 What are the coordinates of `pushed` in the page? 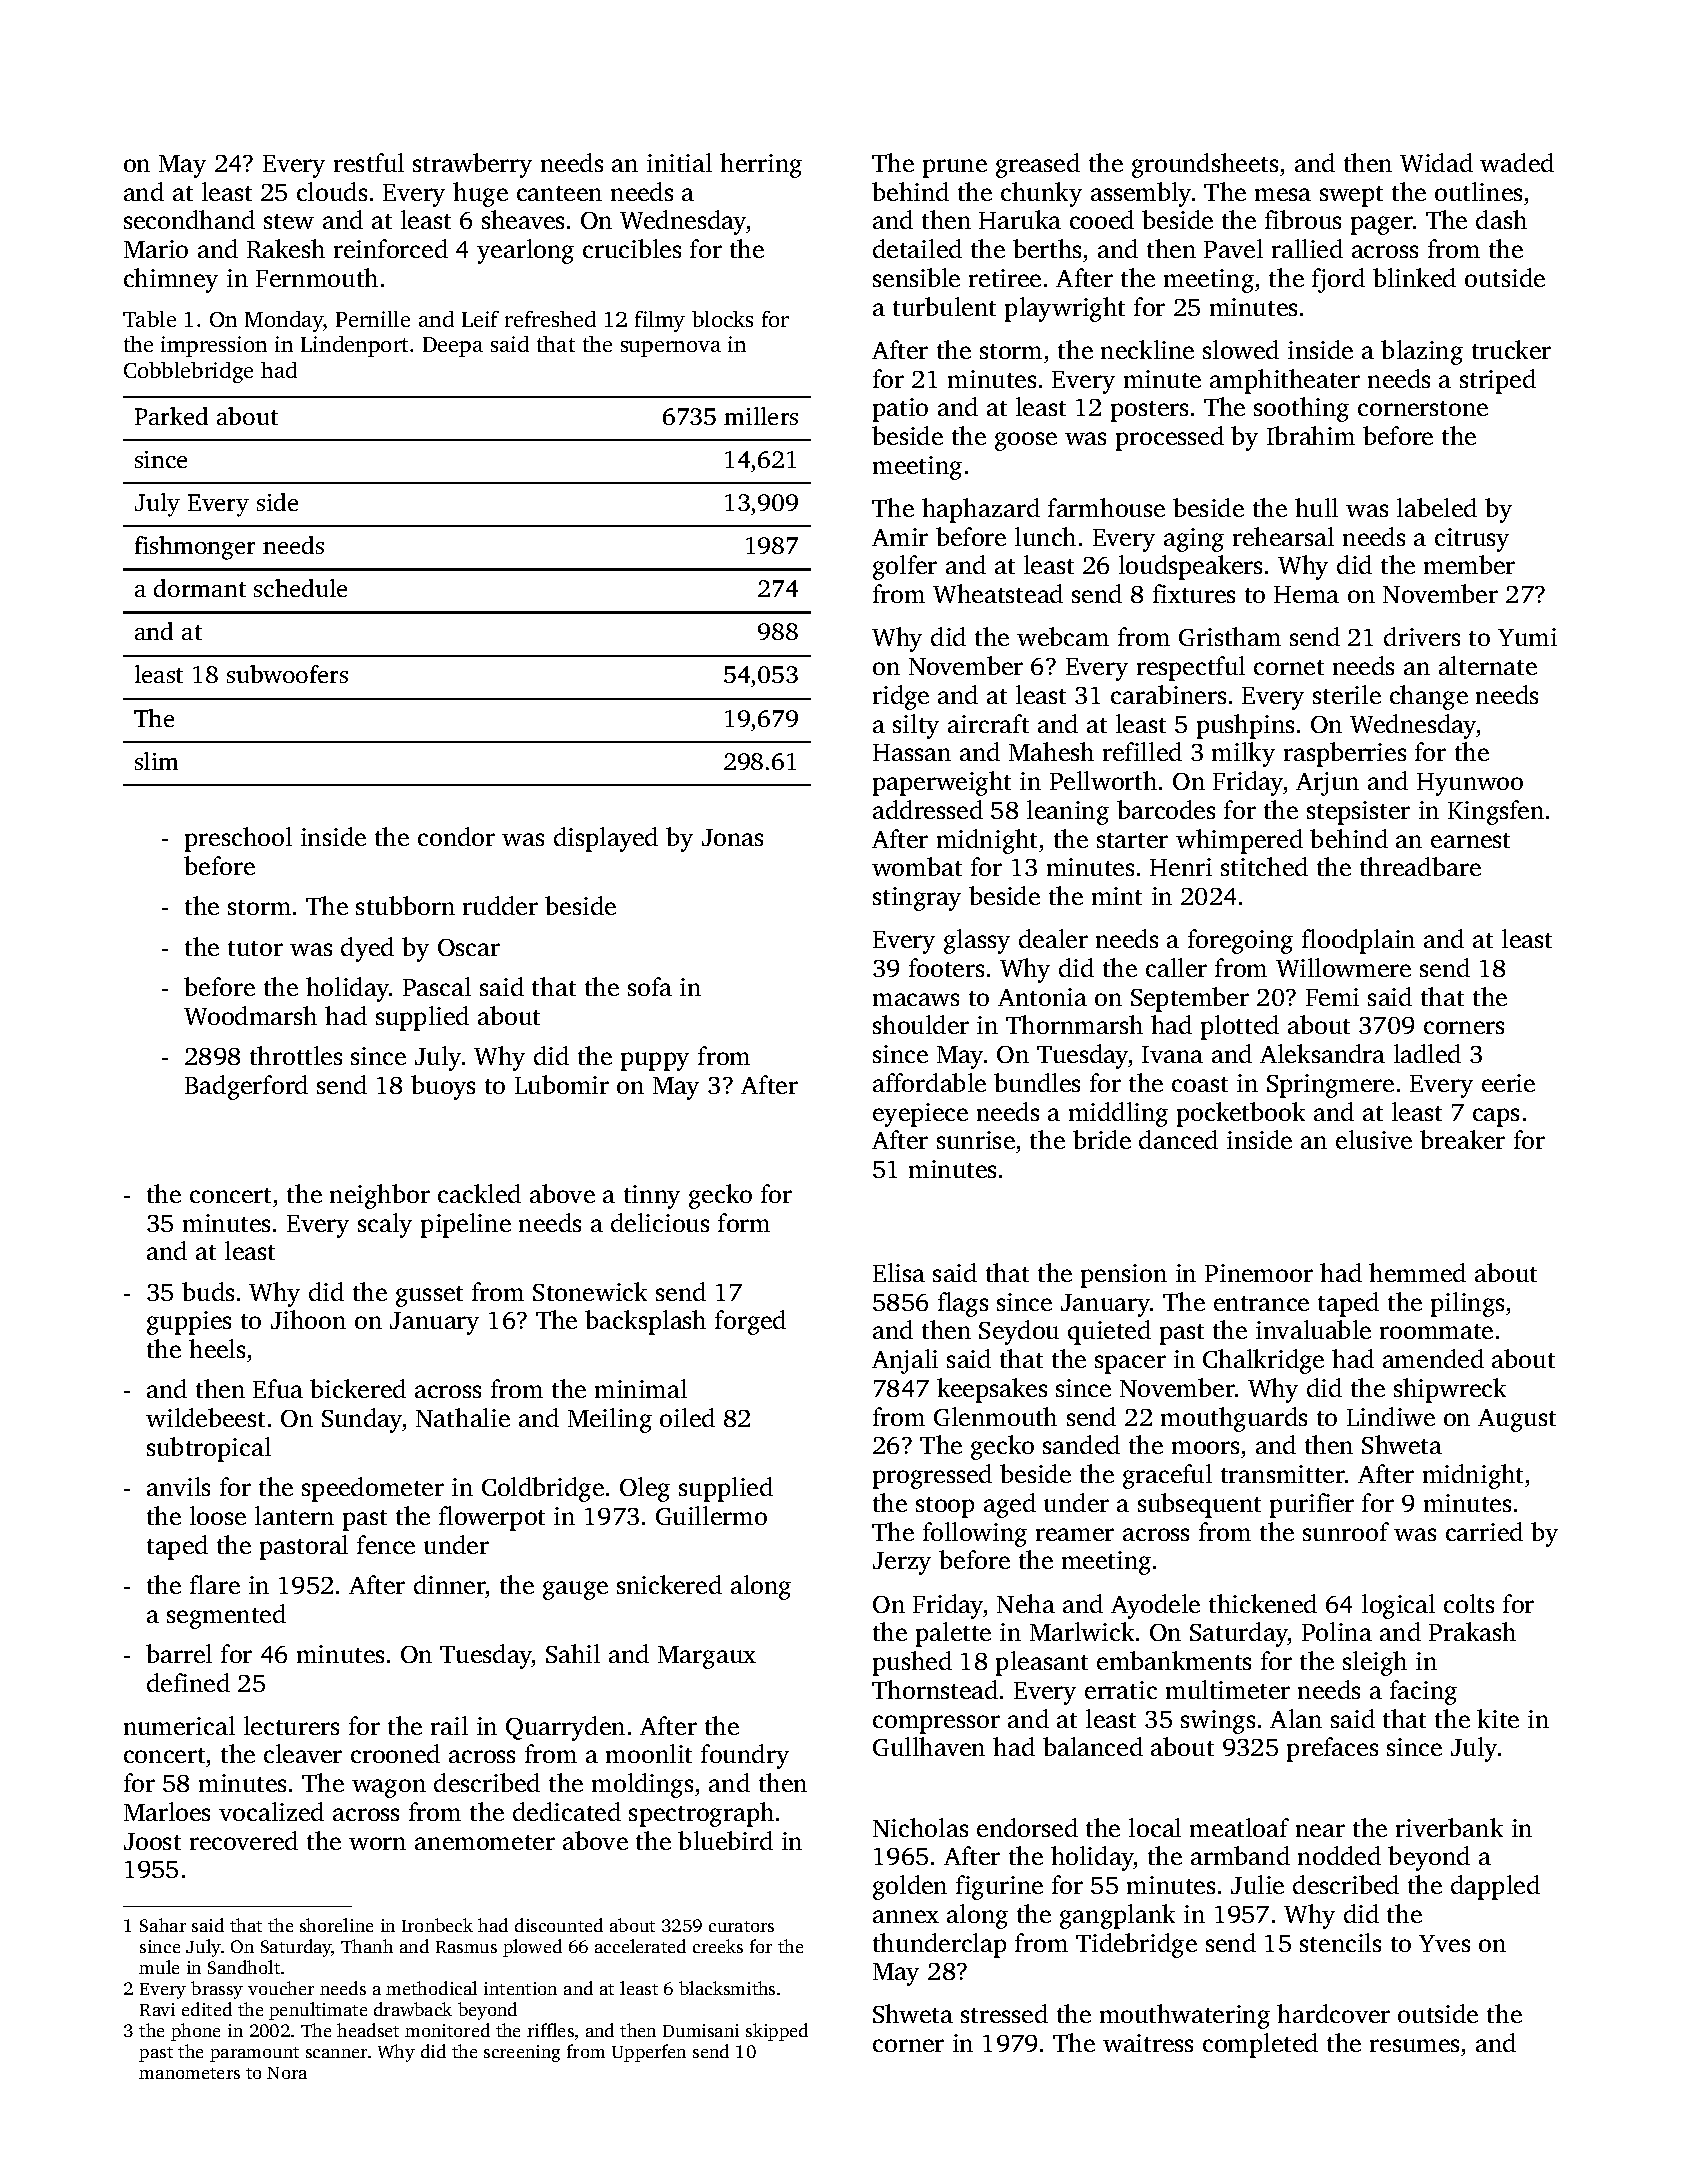 It's located at (912, 1663).
